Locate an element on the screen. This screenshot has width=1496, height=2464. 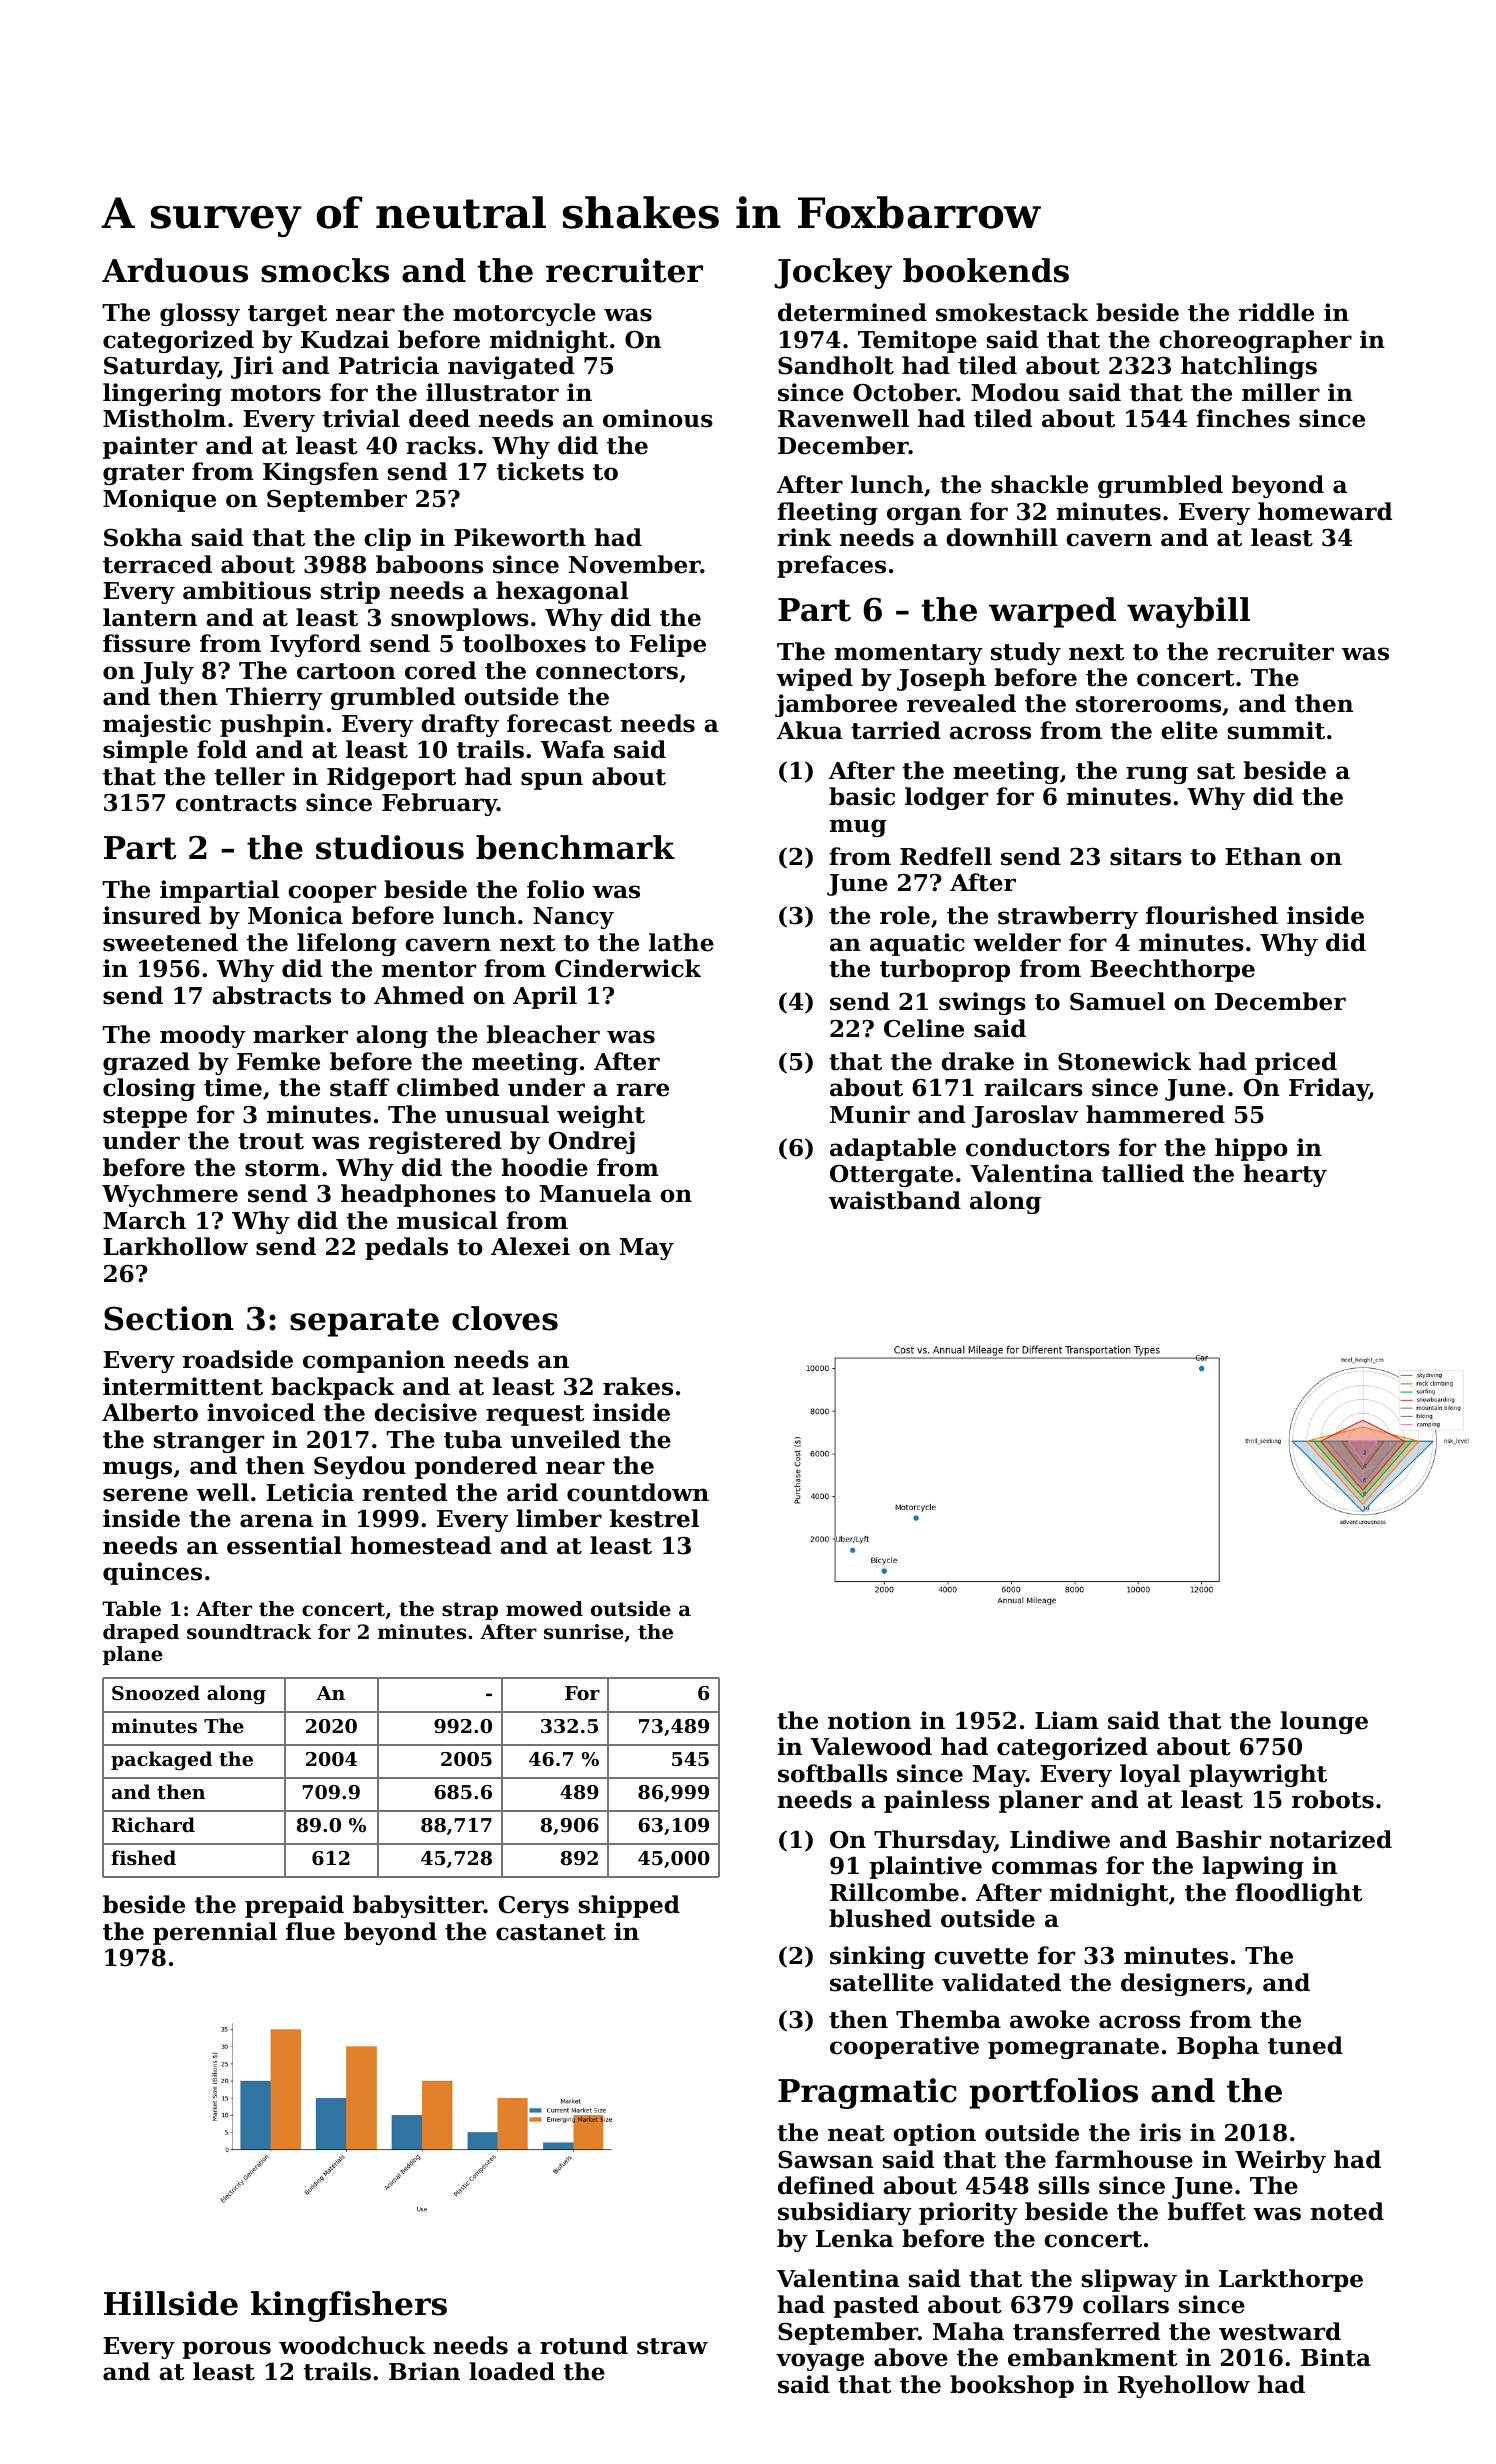
satellite is located at coordinates (881, 1982).
